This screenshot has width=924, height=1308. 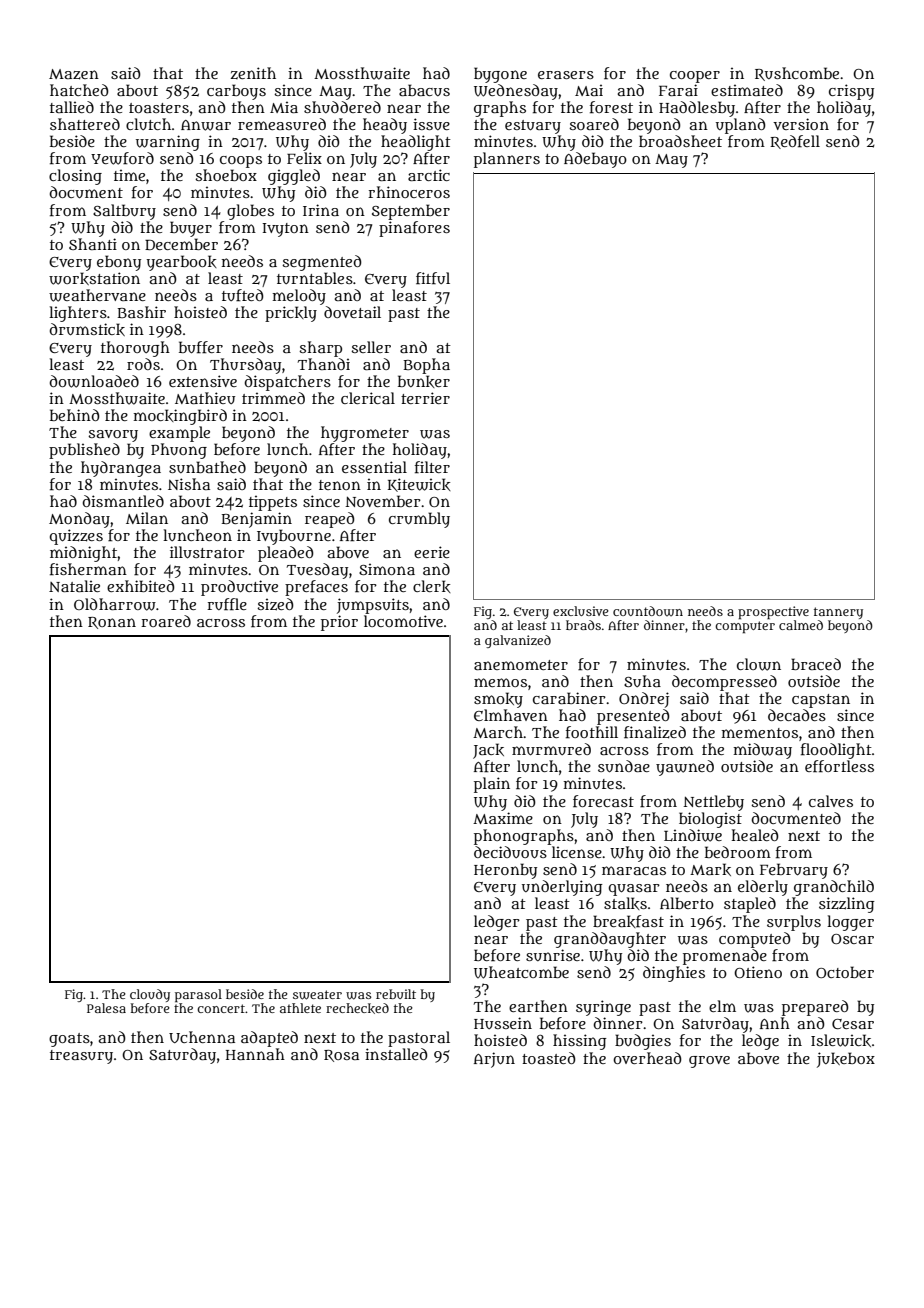 What do you see at coordinates (424, 90) in the screenshot?
I see `abacus` at bounding box center [424, 90].
